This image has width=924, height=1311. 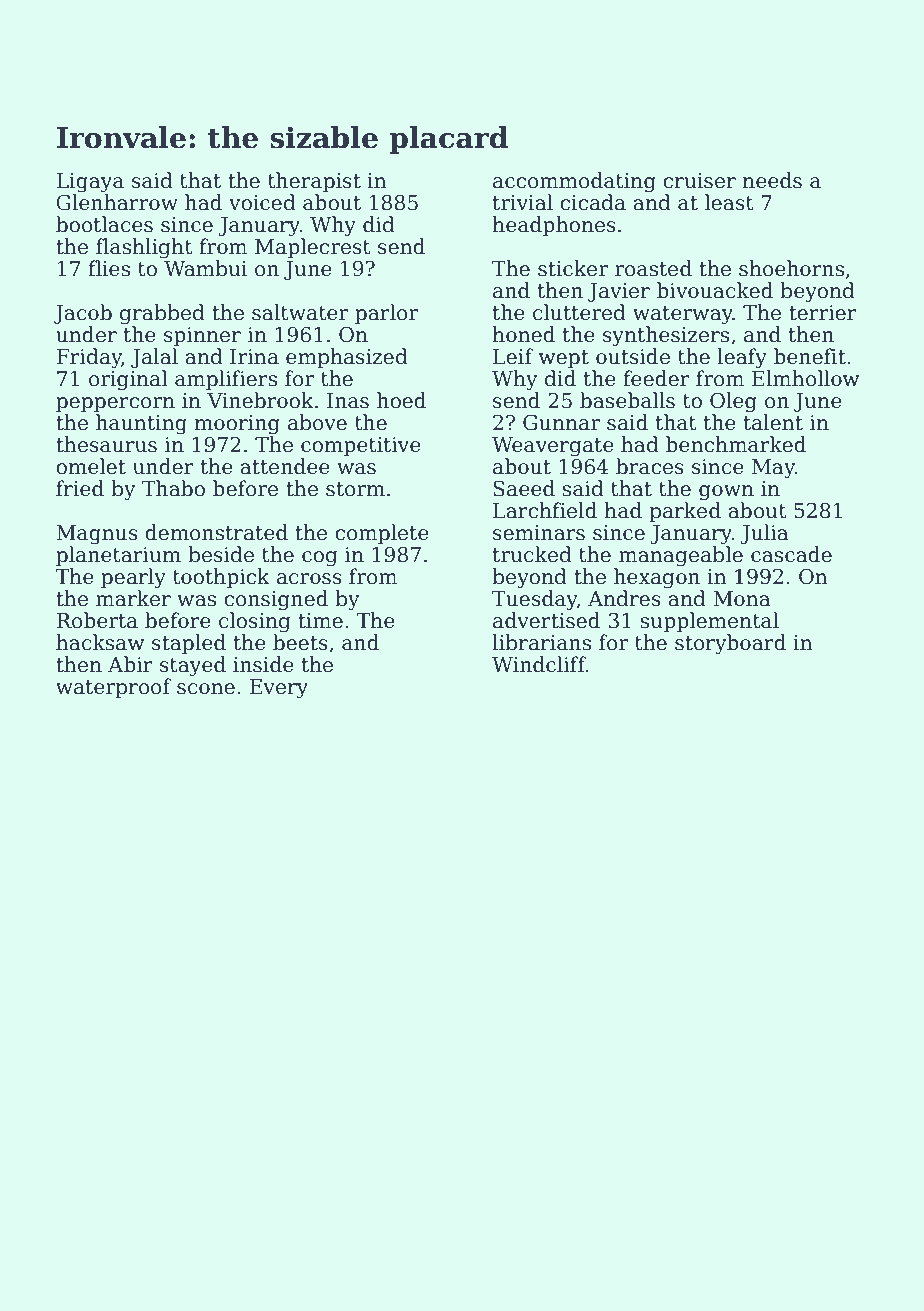 I want to click on Thabo, so click(x=173, y=488).
